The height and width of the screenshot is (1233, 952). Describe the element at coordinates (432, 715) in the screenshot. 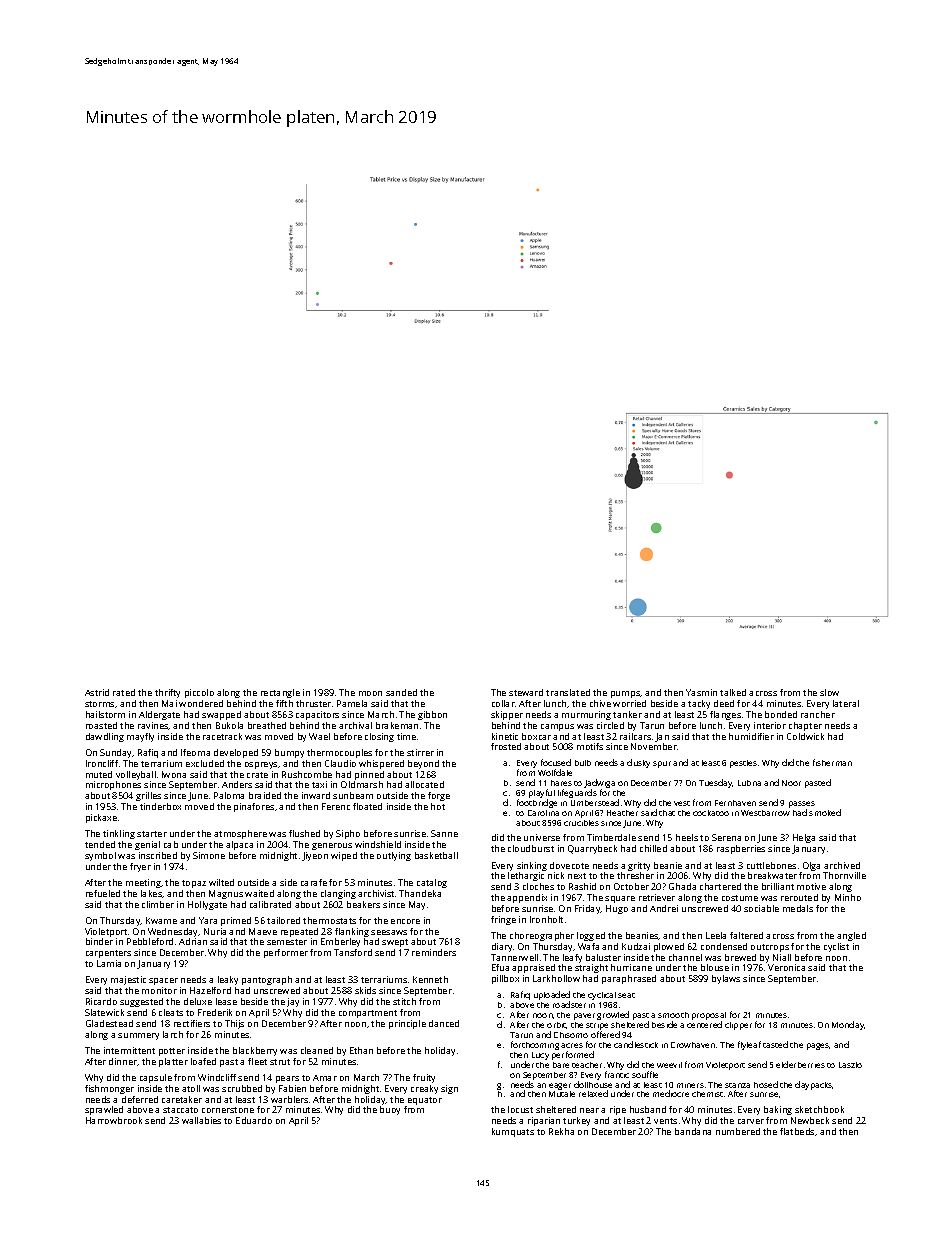

I see `gibbon` at that location.
